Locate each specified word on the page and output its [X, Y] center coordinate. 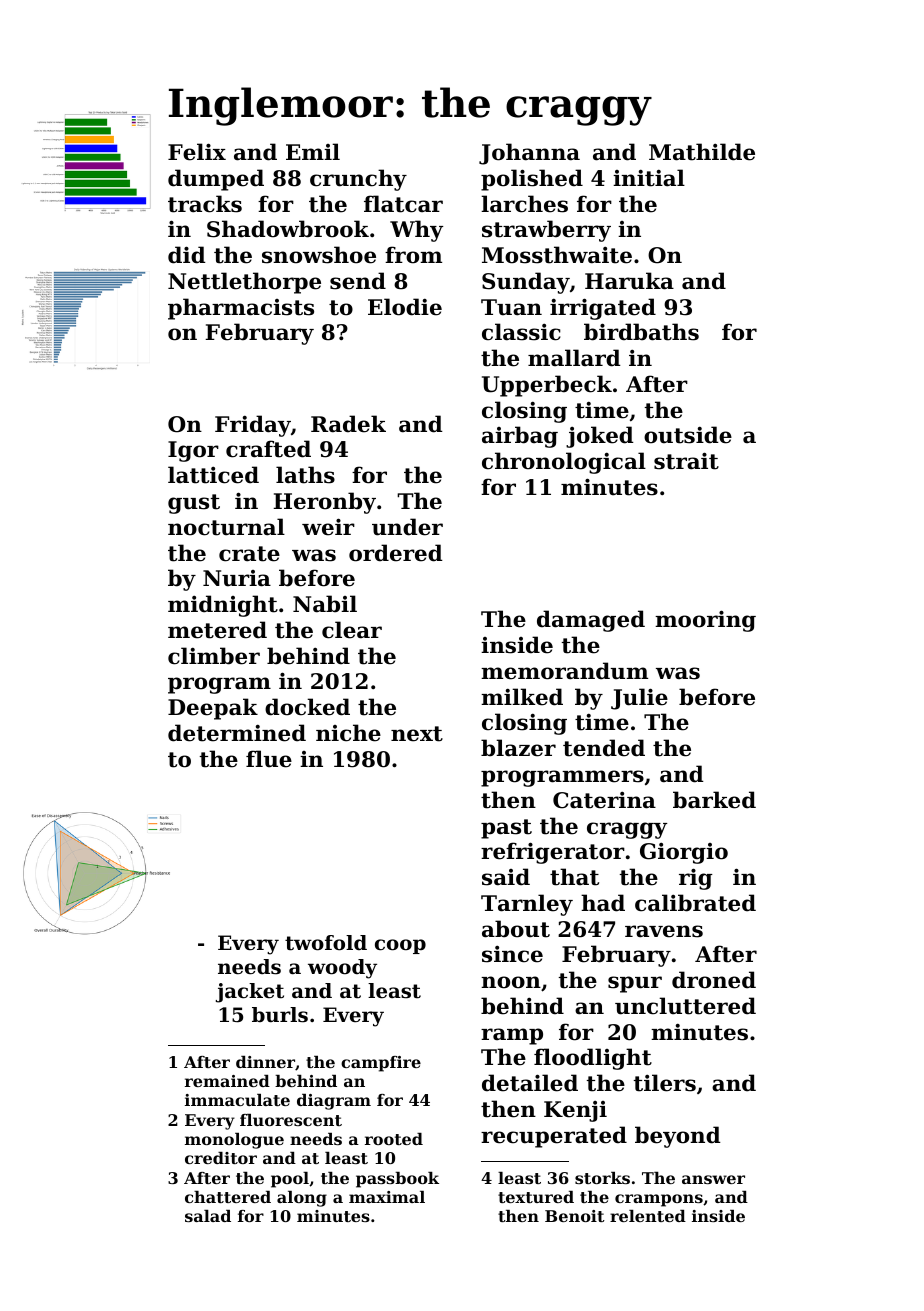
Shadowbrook [288, 229]
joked [600, 437]
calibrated [695, 903]
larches [524, 204]
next [417, 734]
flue [269, 759]
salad [208, 1216]
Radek [348, 424]
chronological [564, 463]
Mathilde [702, 152]
